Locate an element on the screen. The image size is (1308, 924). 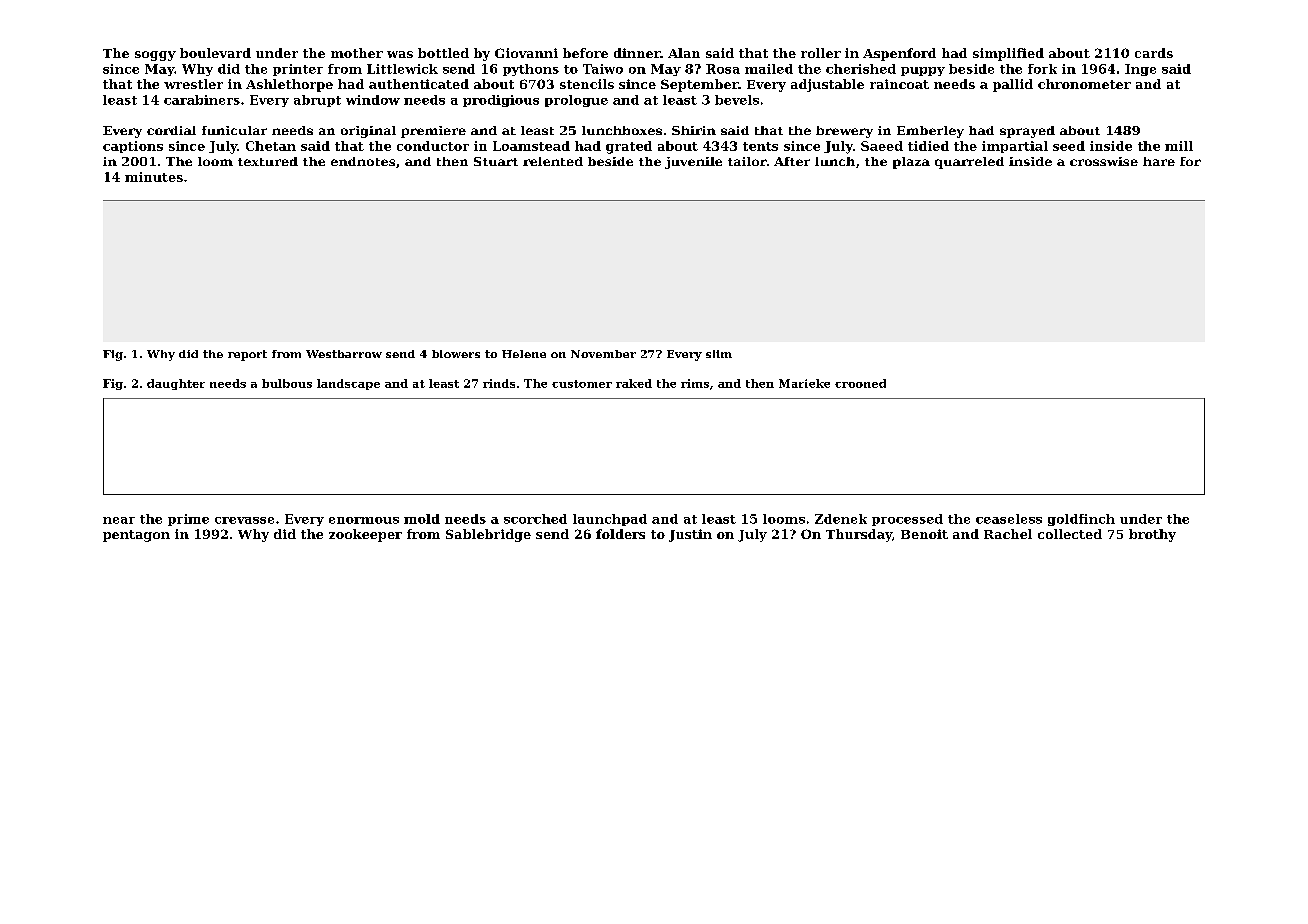
slim is located at coordinates (719, 354).
